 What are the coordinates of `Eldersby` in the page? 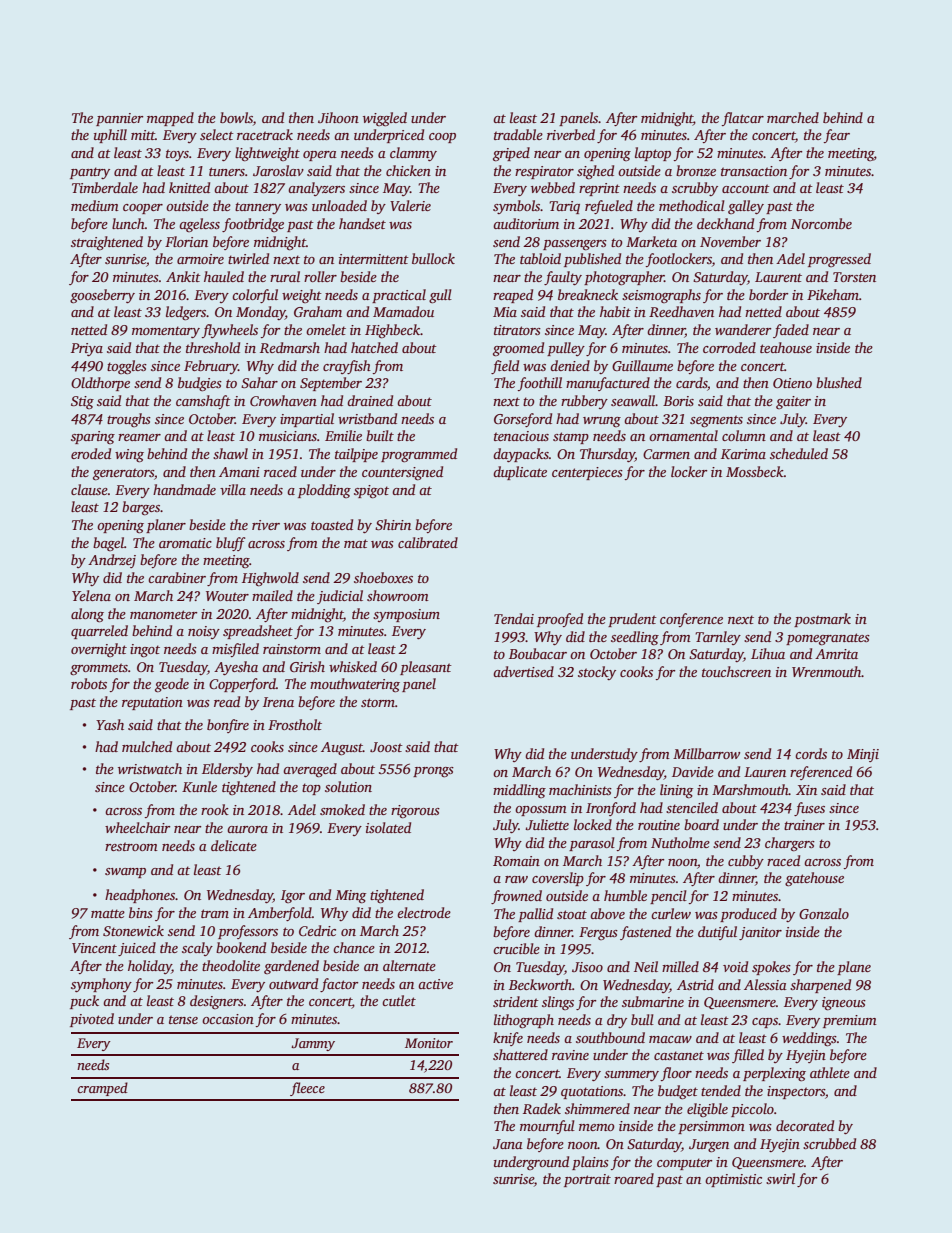 It's located at (227, 770).
